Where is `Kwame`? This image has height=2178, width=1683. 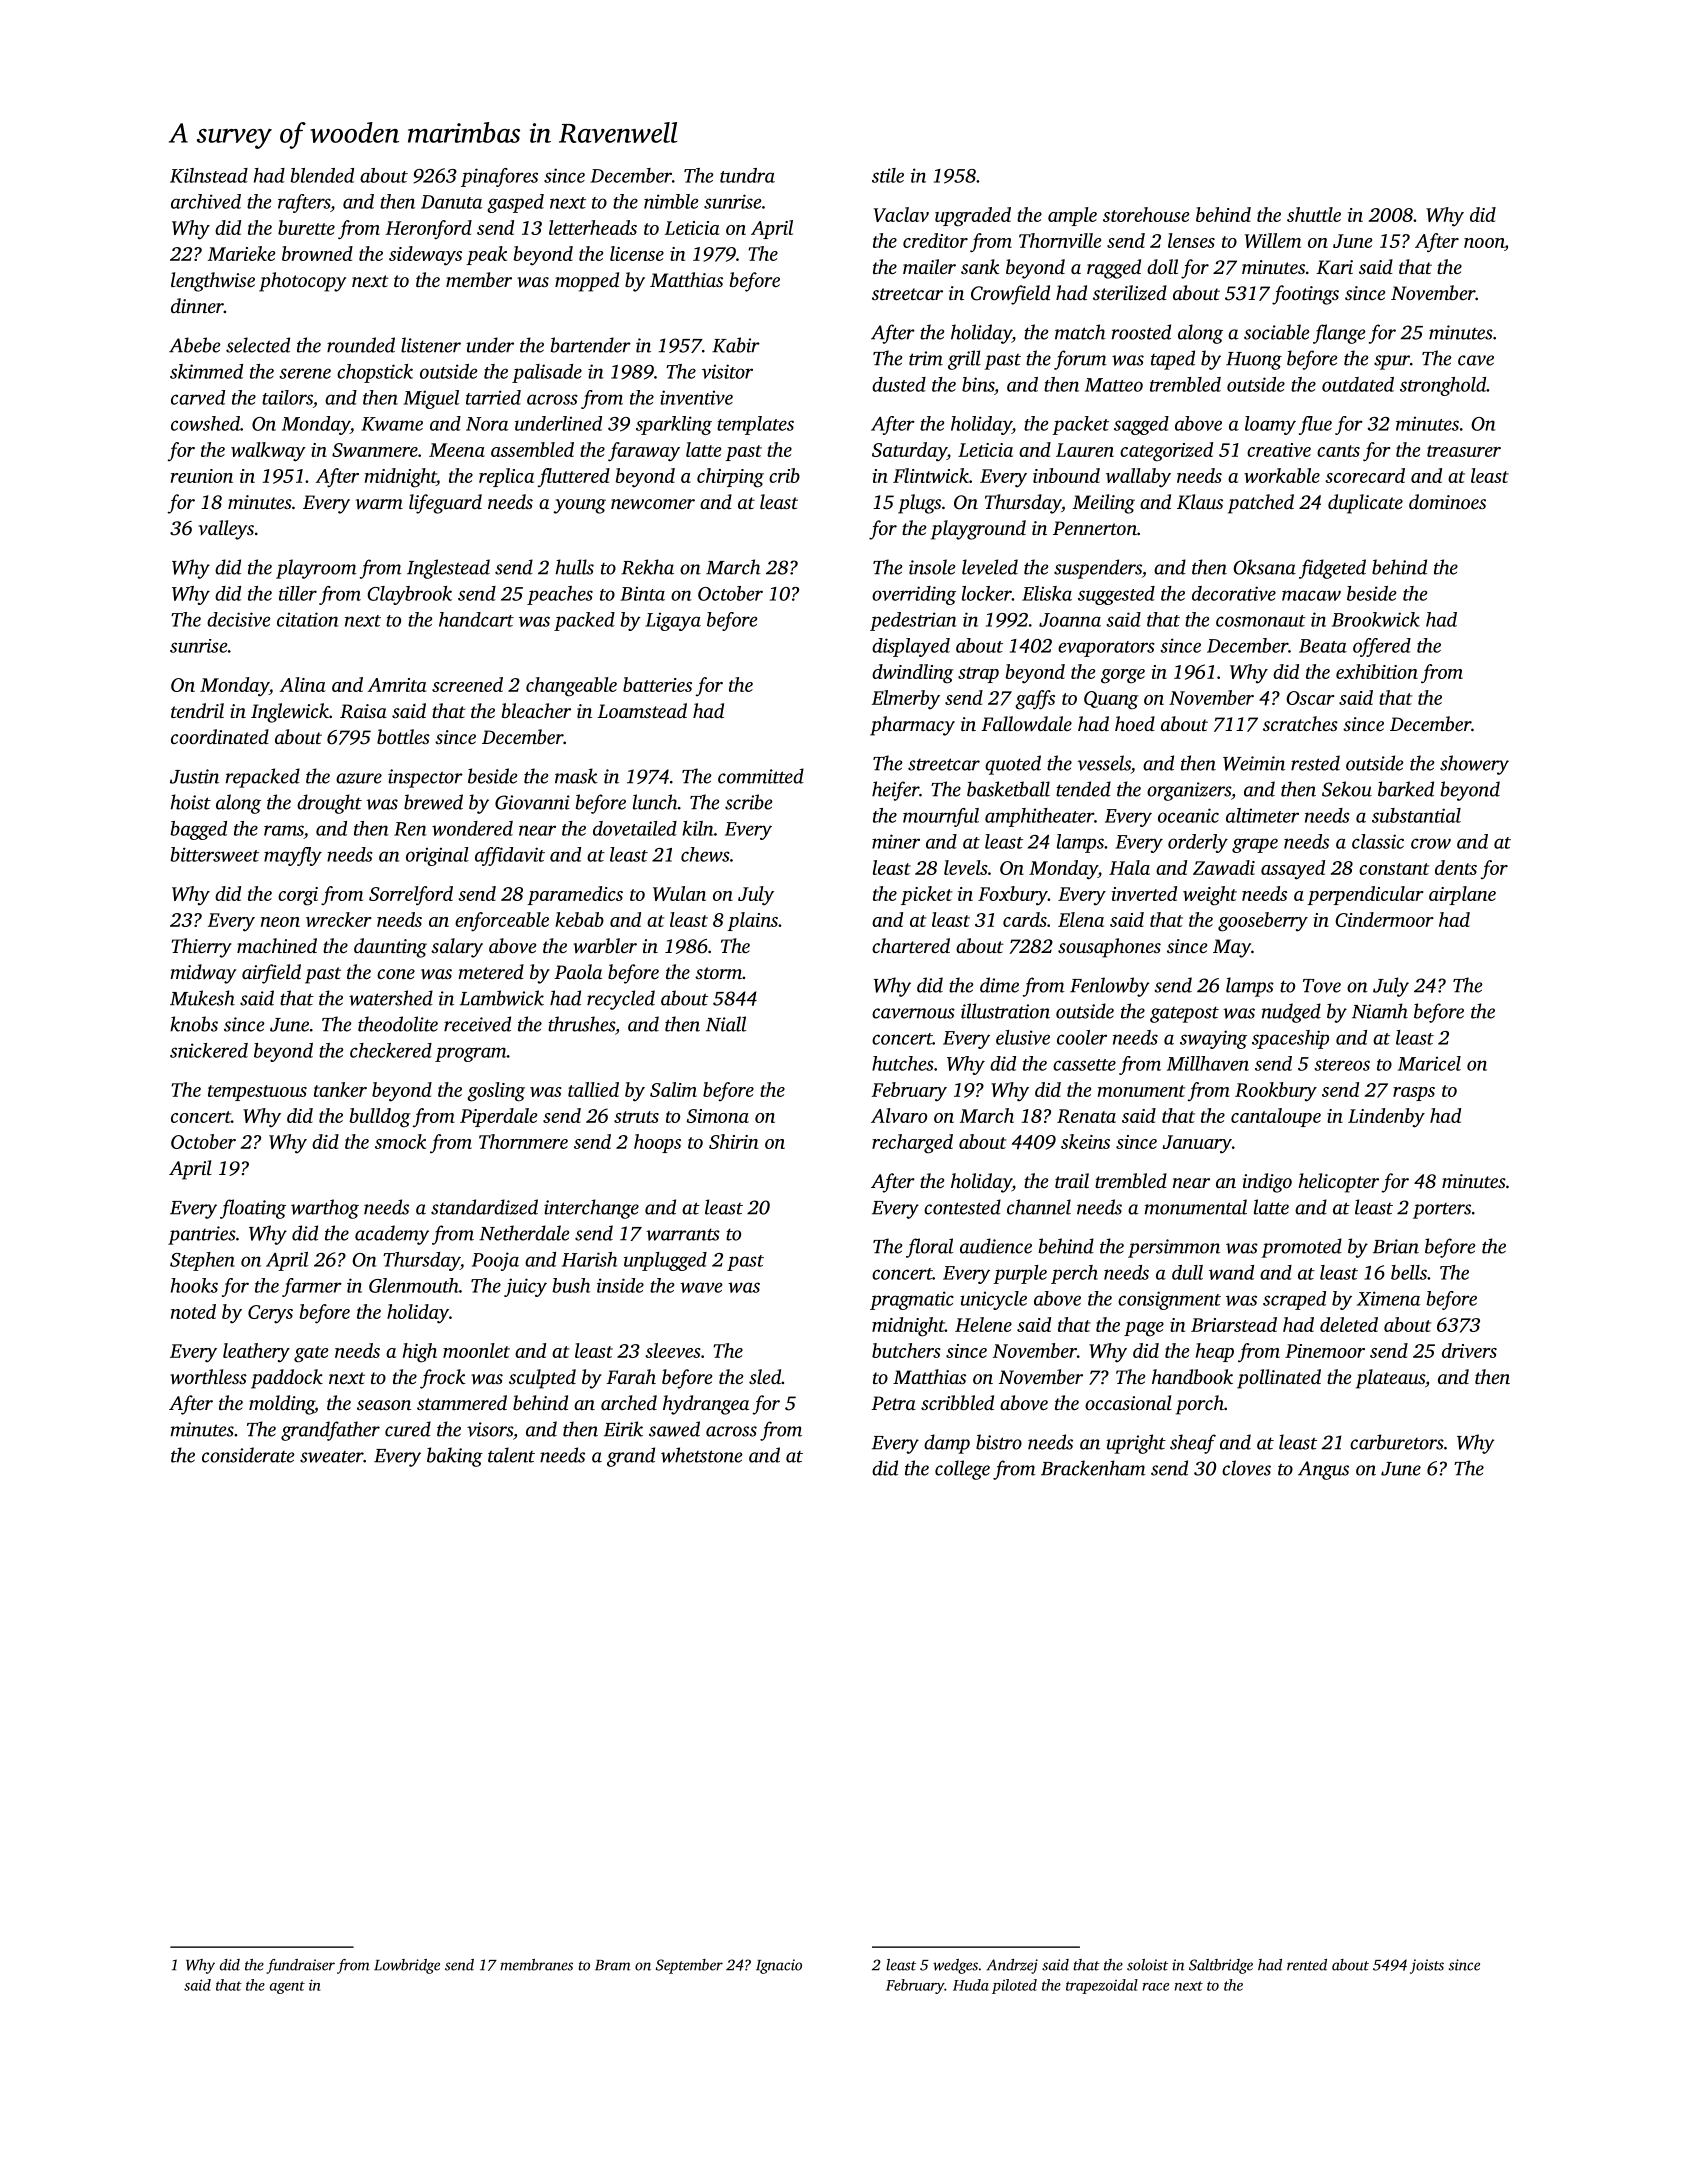
Kwame is located at coordinates (392, 424).
